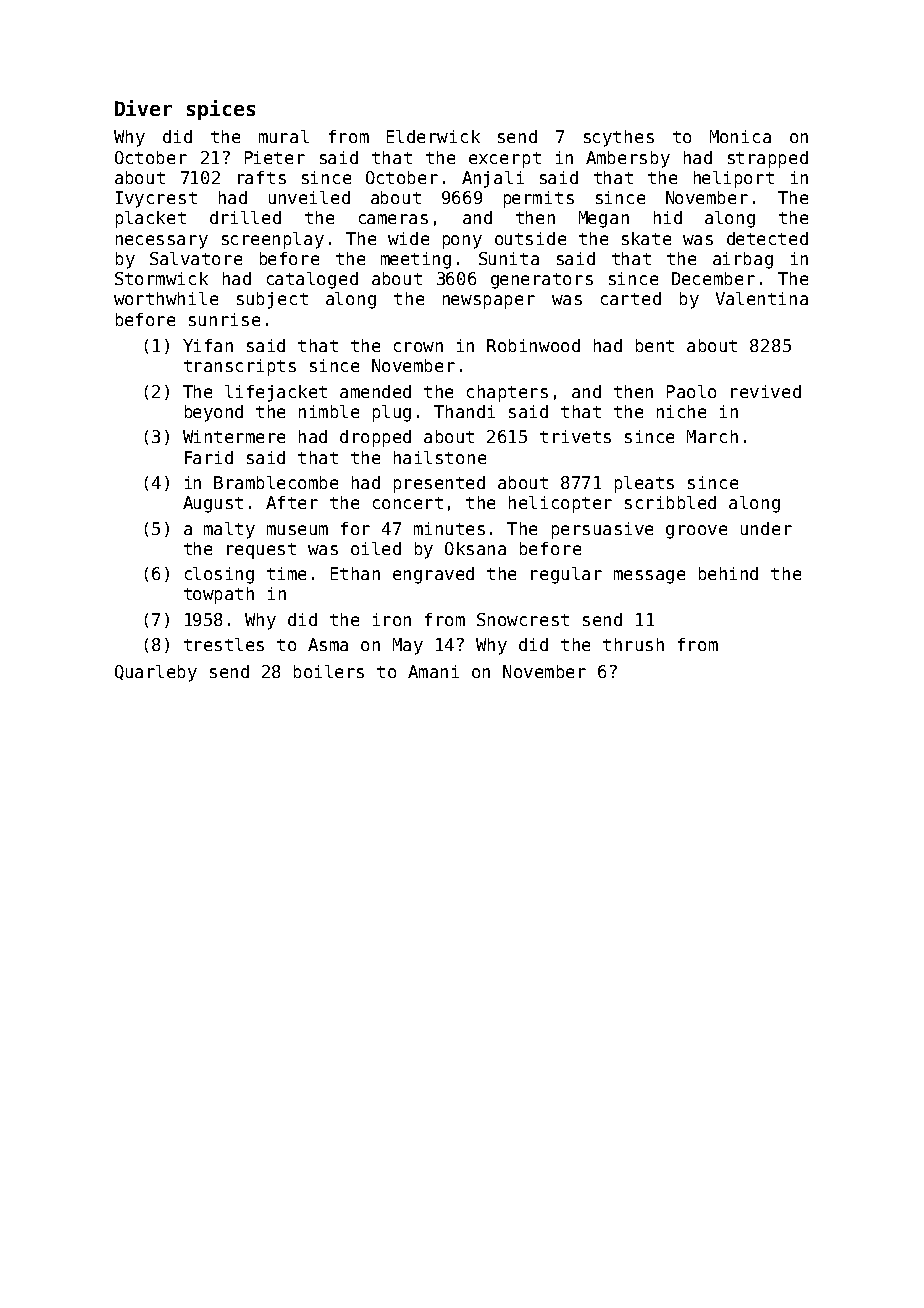 The image size is (924, 1308). Describe the element at coordinates (740, 136) in the screenshot. I see `Monica` at that location.
